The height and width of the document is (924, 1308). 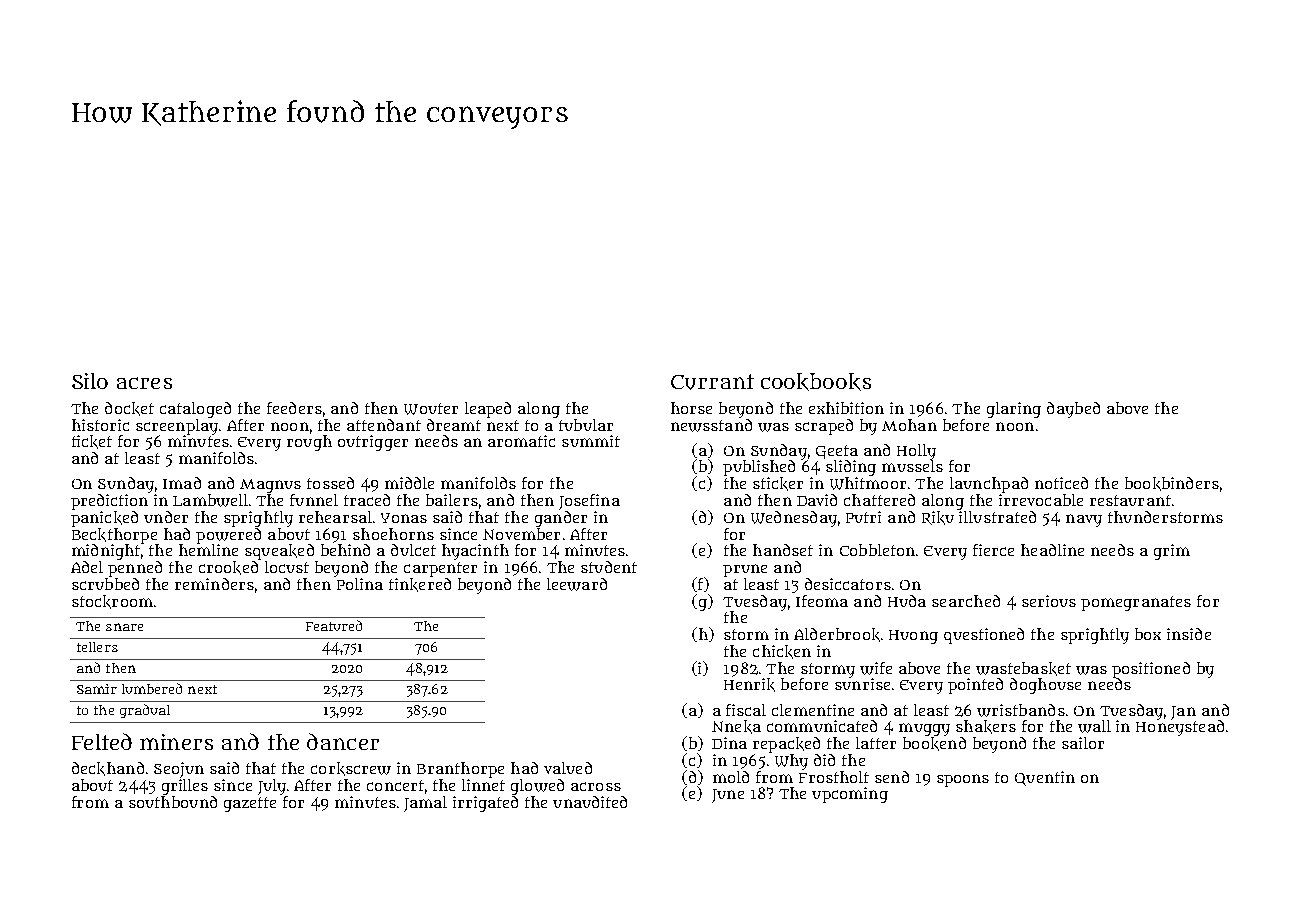 What do you see at coordinates (782, 652) in the document?
I see `chicken` at bounding box center [782, 652].
